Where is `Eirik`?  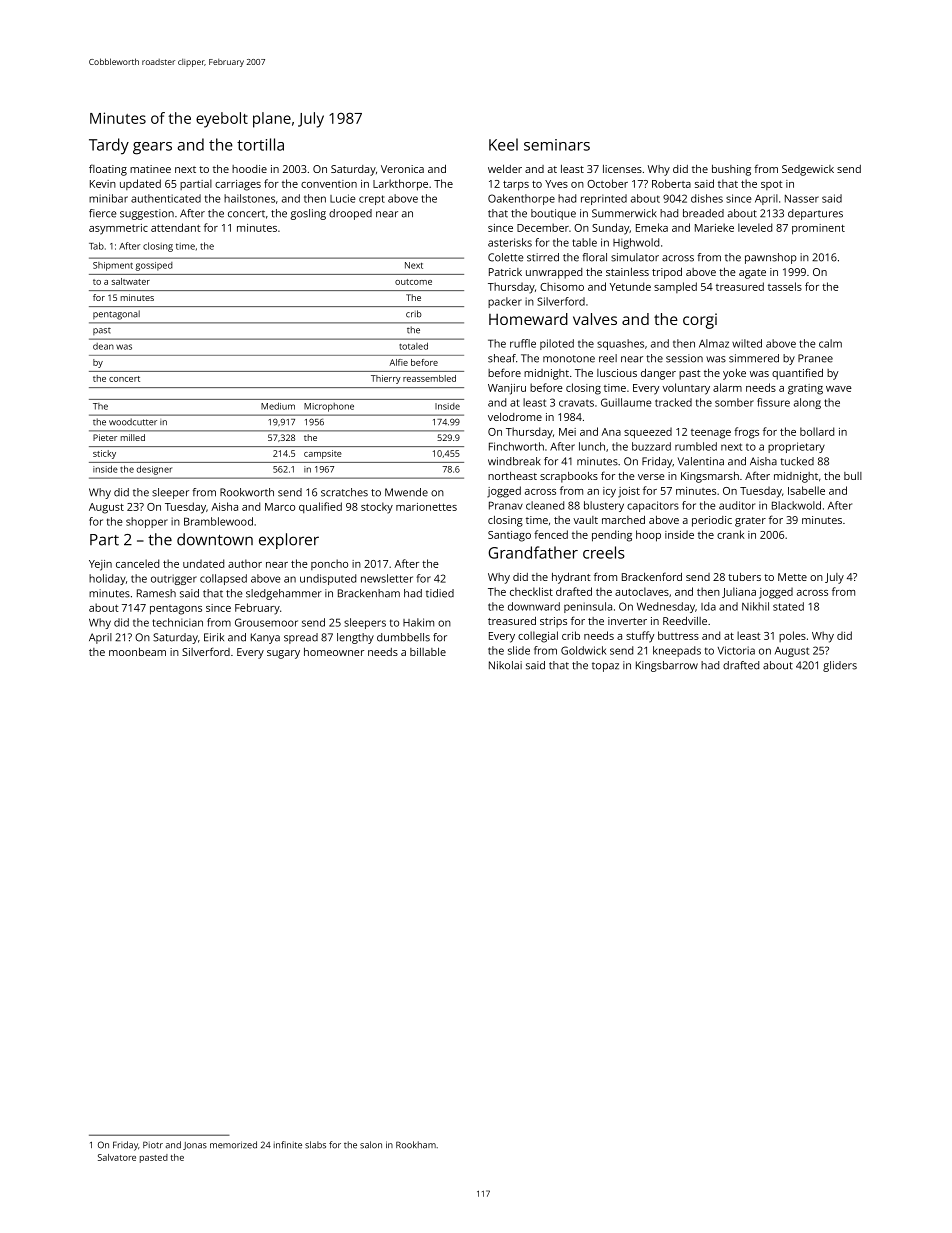
Eirik is located at coordinates (214, 637).
